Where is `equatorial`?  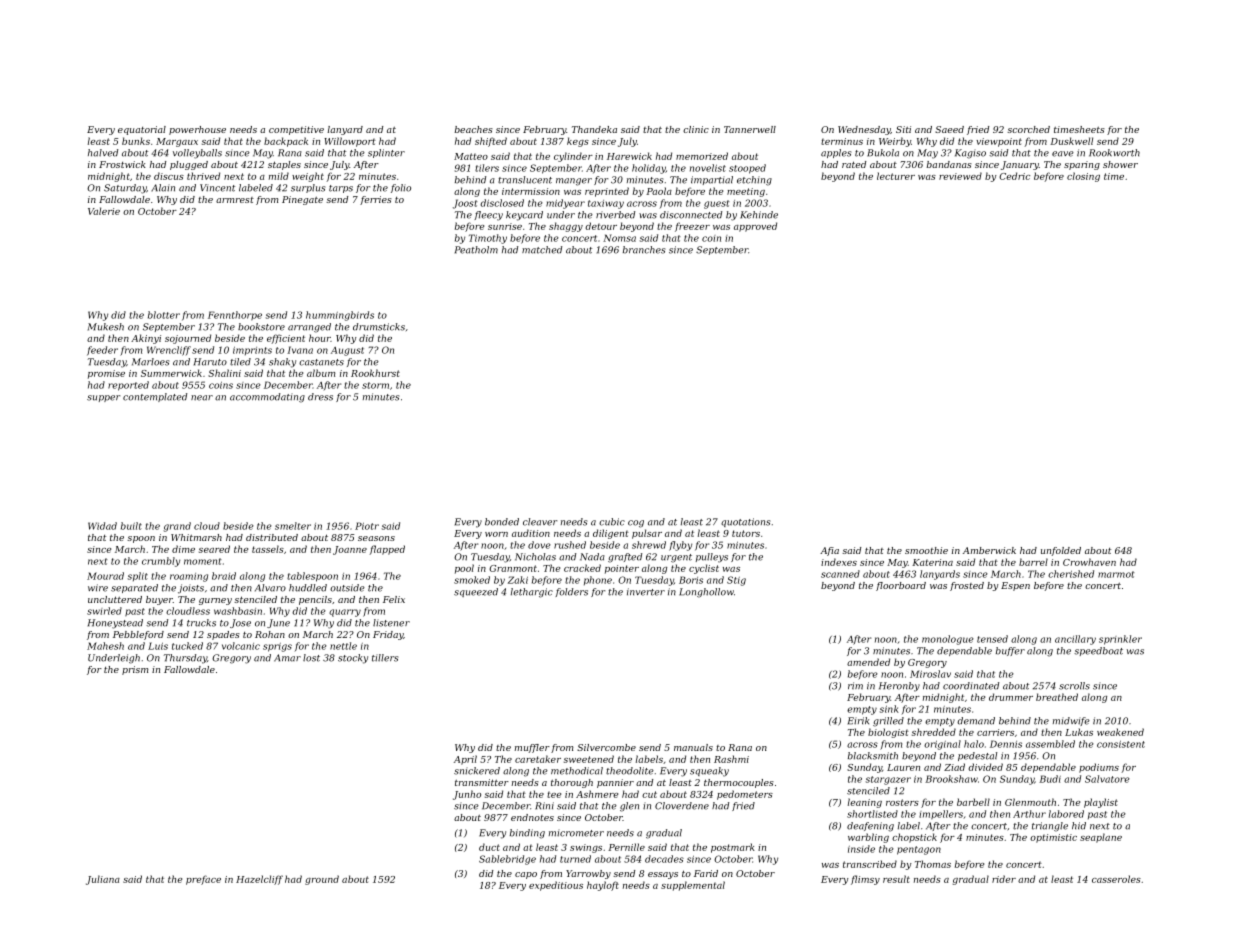 equatorial is located at coordinates (142, 130).
